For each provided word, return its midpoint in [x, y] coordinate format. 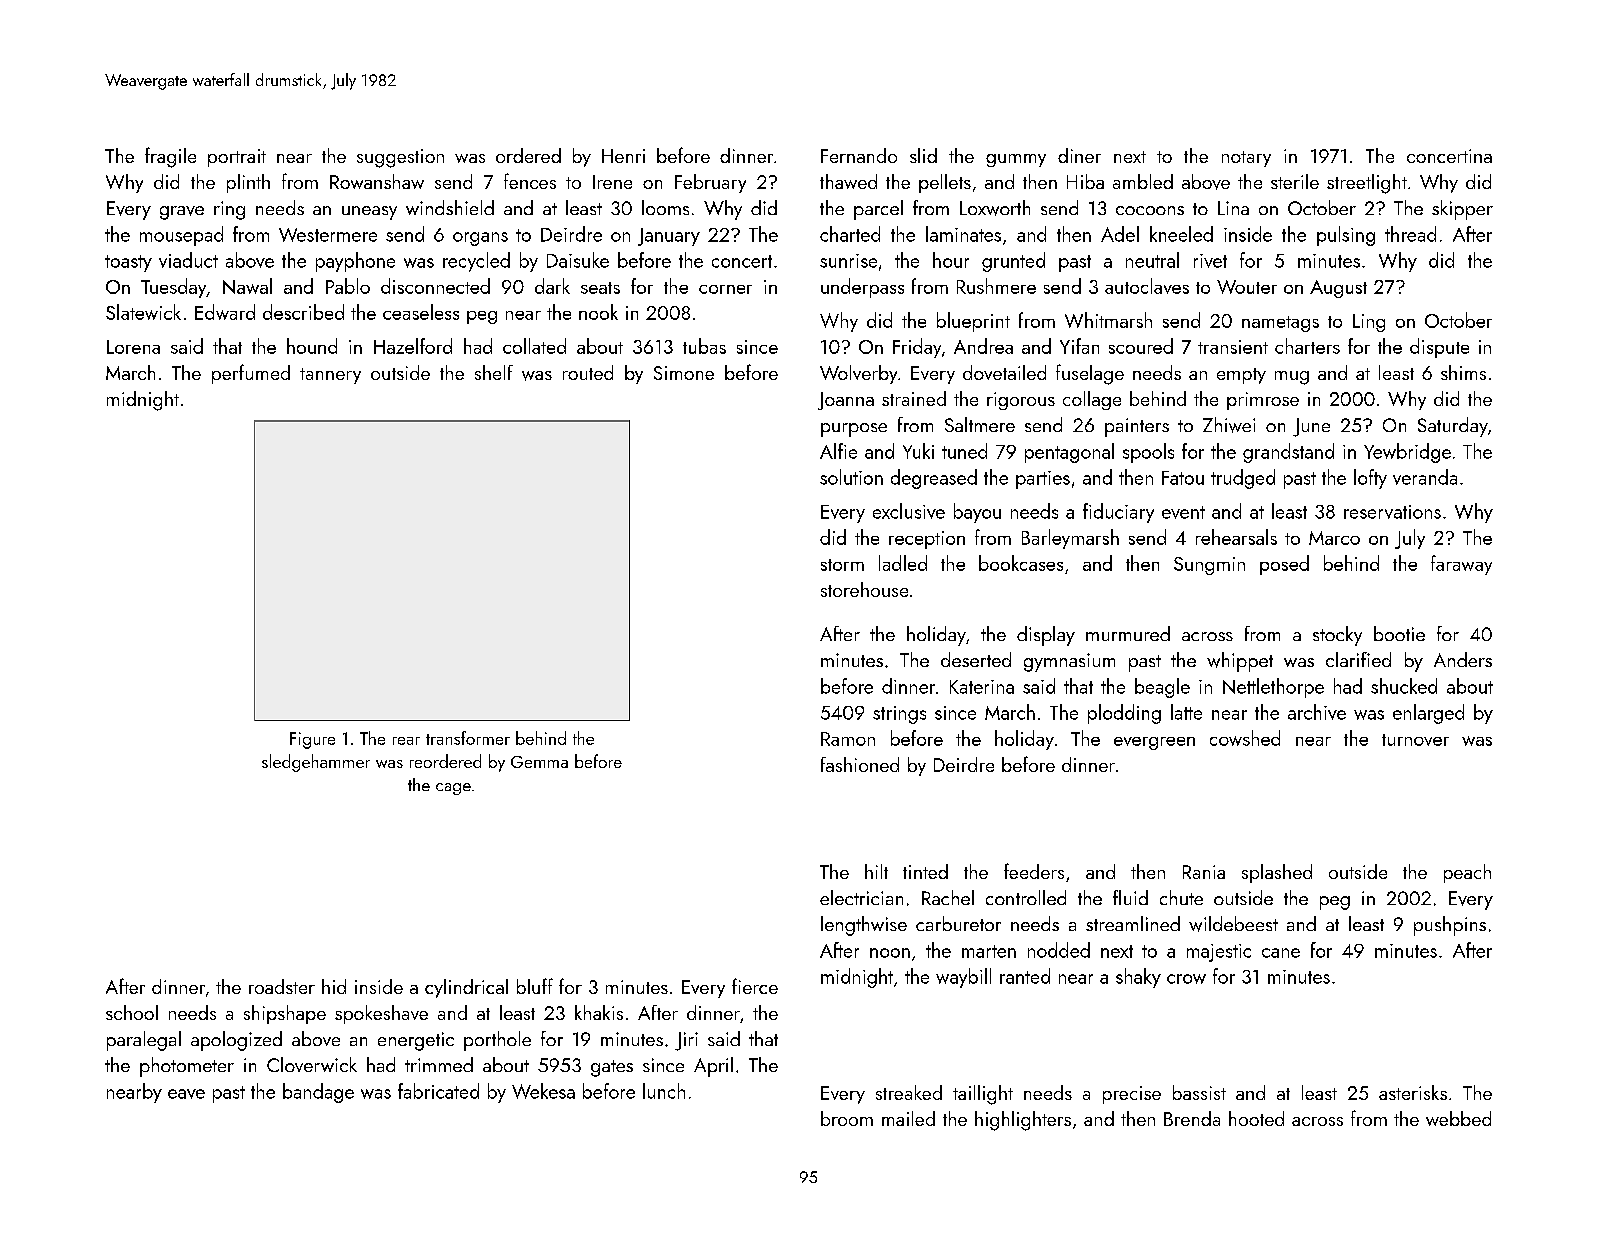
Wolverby [858, 374]
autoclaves [1147, 286]
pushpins [1450, 926]
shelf [494, 372]
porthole [497, 1041]
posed [1284, 565]
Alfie [838, 451]
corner [725, 289]
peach [1467, 873]
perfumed [251, 374]
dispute [1439, 348]
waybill [963, 978]
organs [480, 239]
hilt [876, 871]
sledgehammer [316, 763]
